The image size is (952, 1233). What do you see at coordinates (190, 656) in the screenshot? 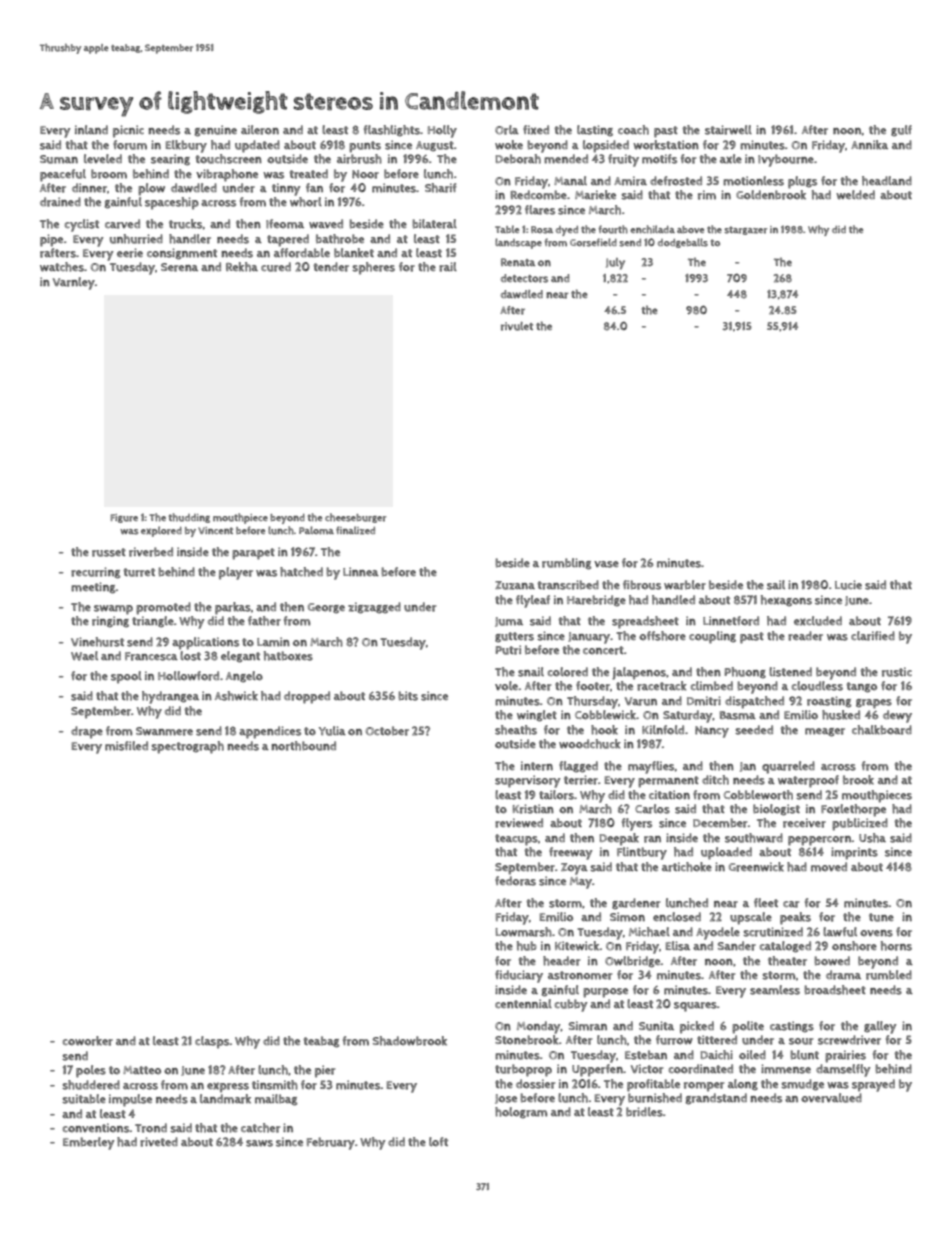
I see `lost` at bounding box center [190, 656].
